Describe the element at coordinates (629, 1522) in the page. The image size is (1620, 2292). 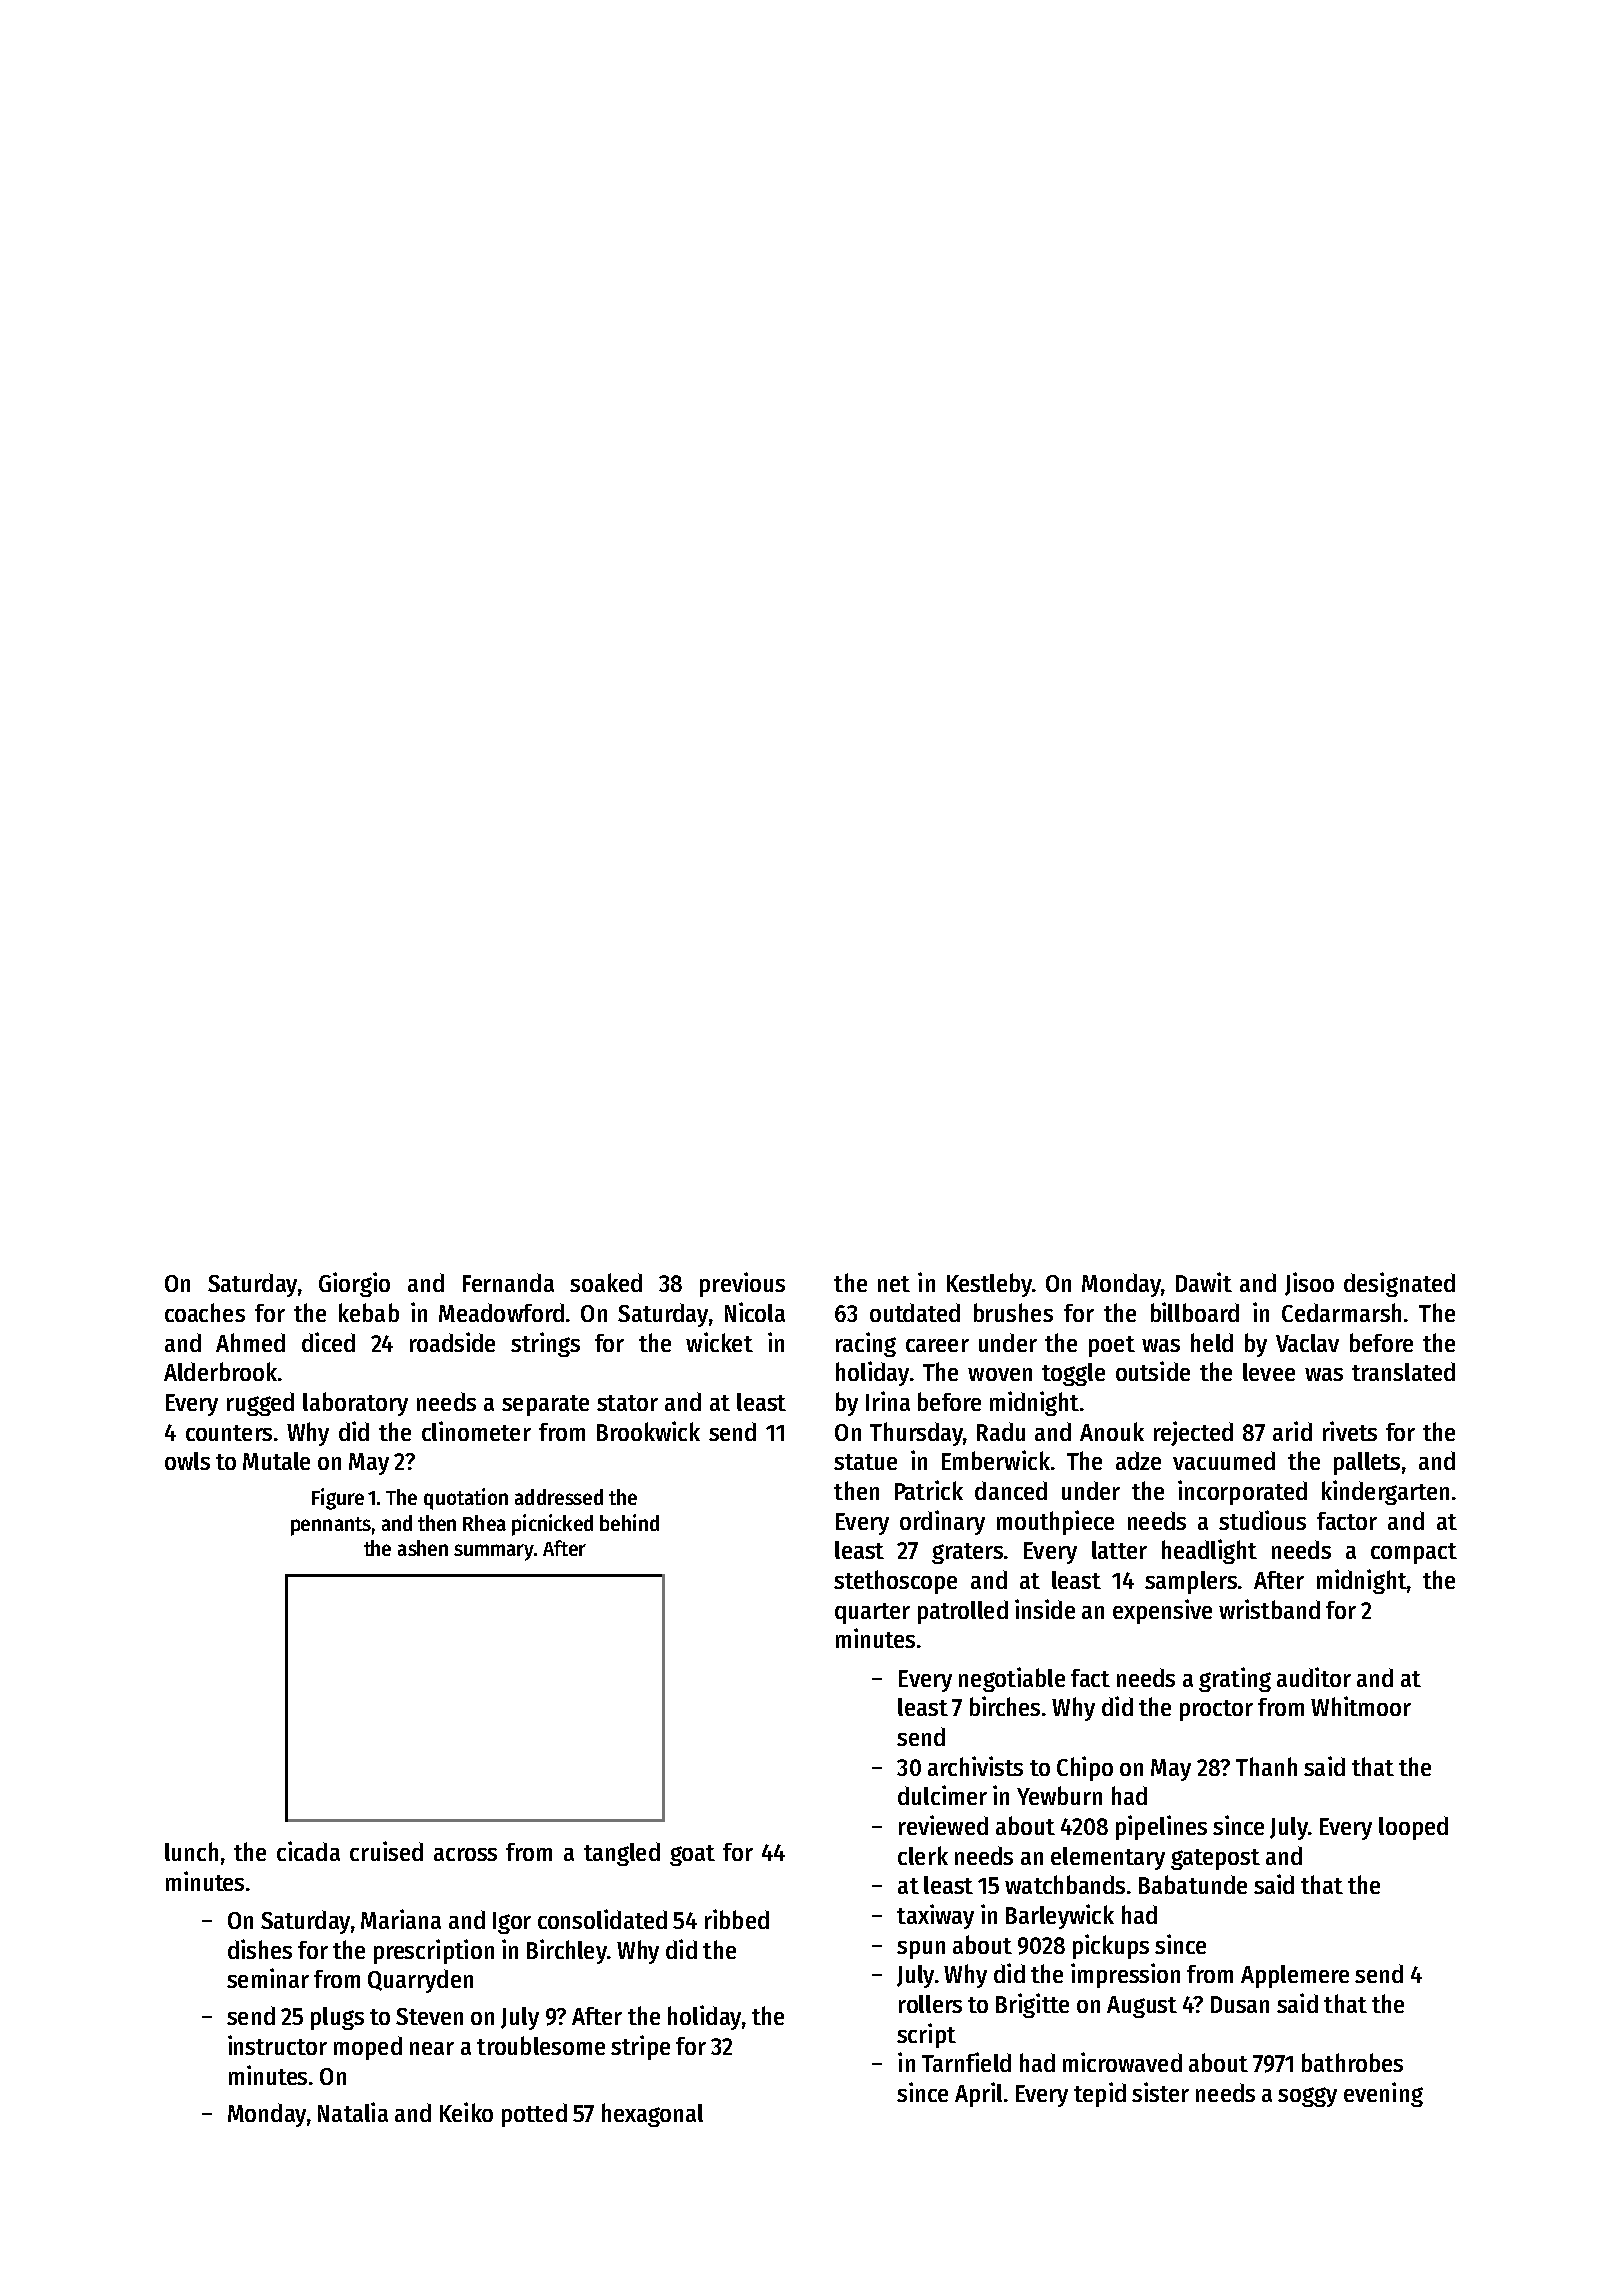
I see `behind` at that location.
